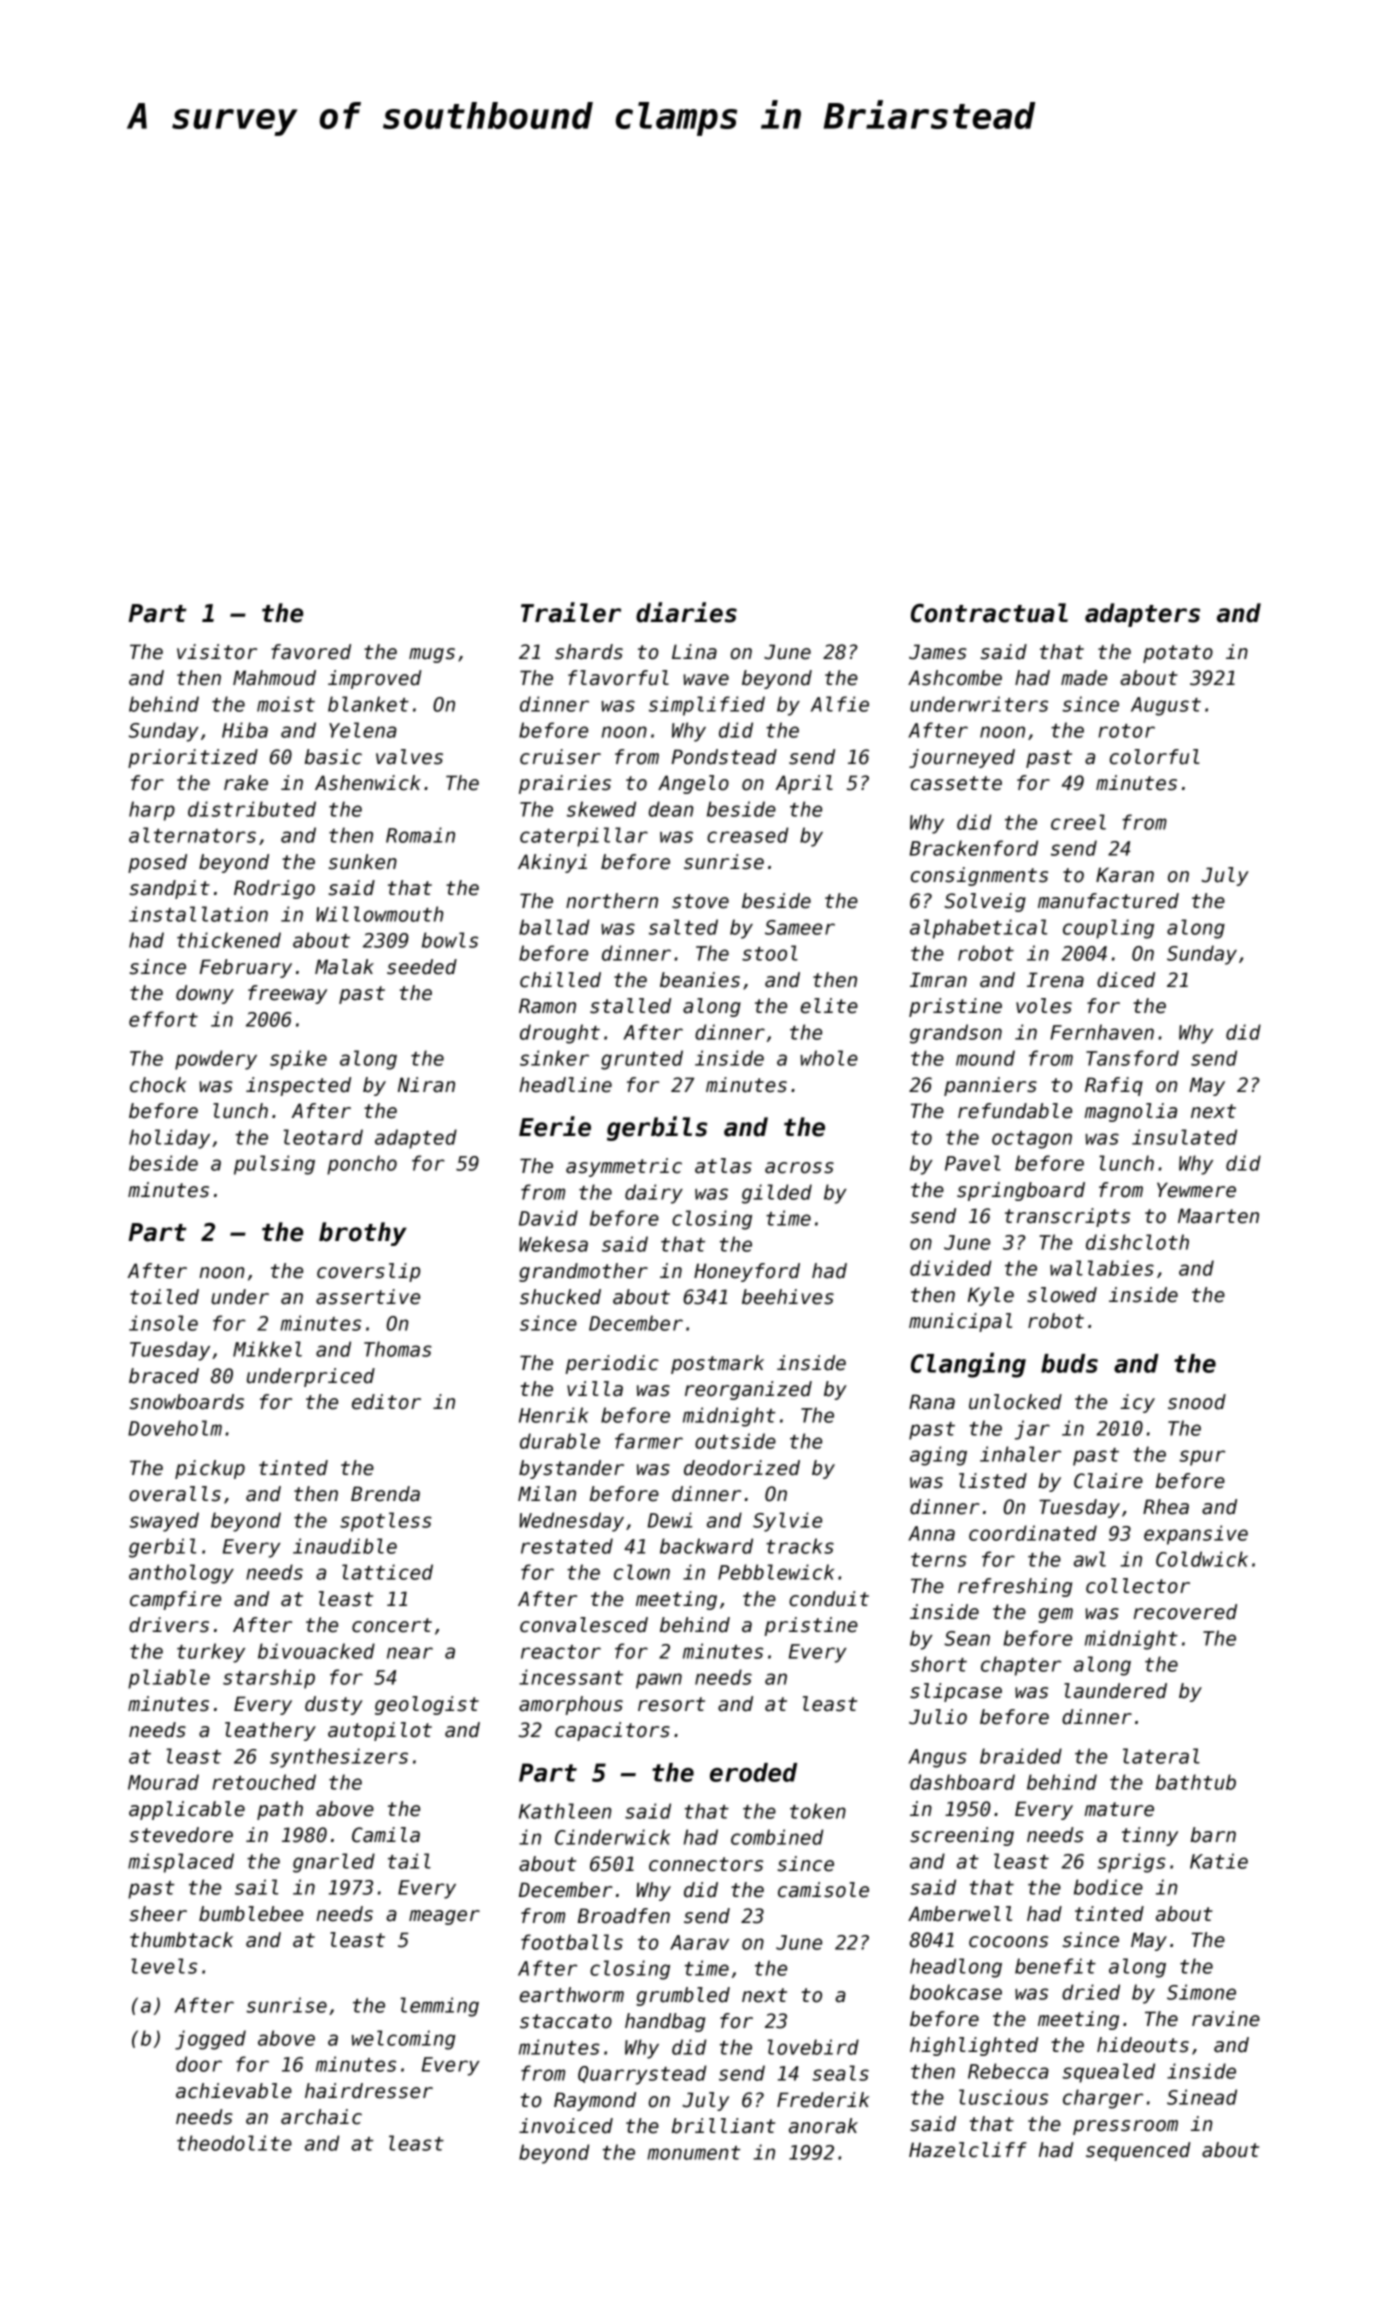 This document has width=1400, height=2305. What do you see at coordinates (1202, 2097) in the document?
I see `Sinead` at bounding box center [1202, 2097].
